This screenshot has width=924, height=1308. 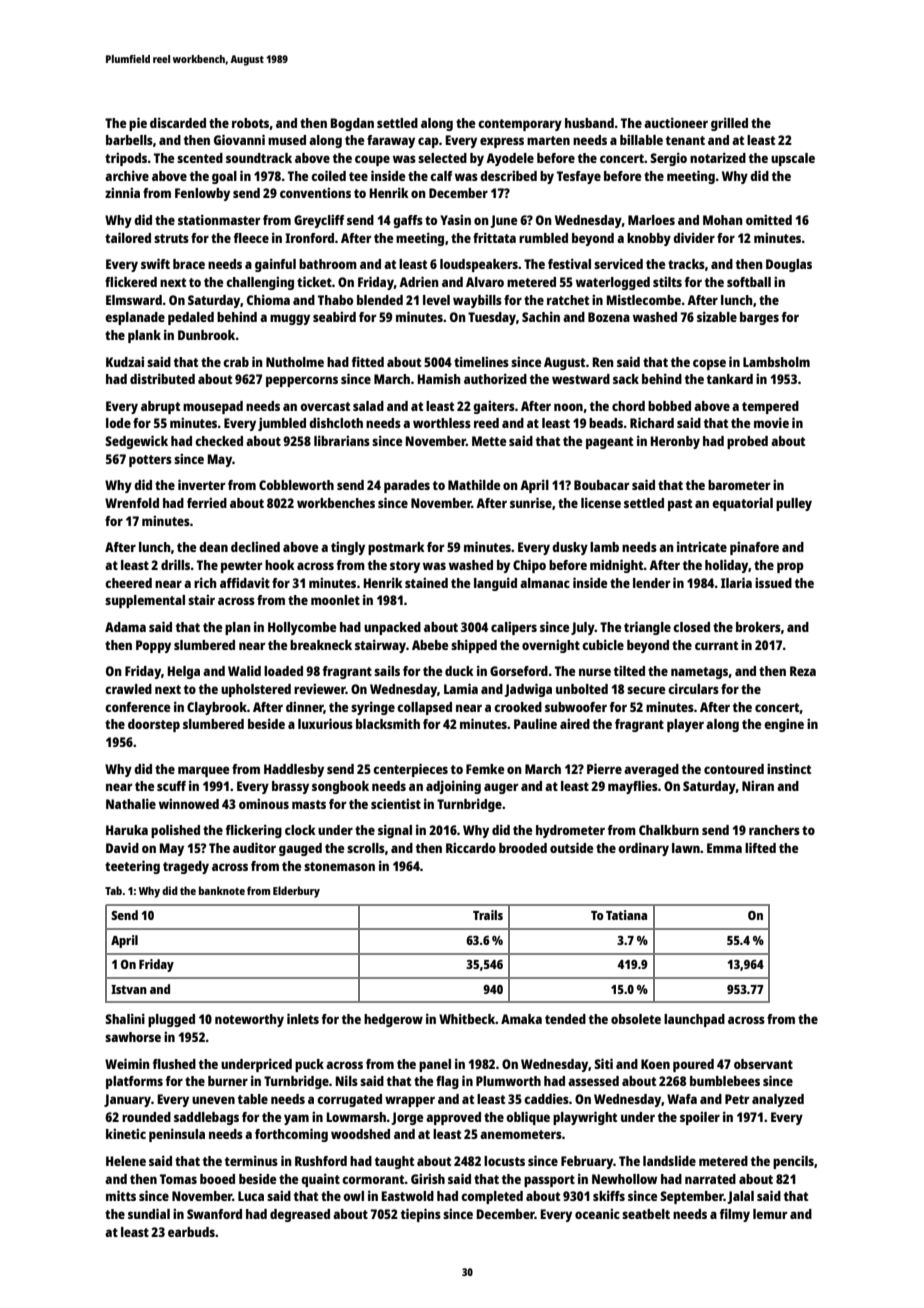 What do you see at coordinates (742, 504) in the screenshot?
I see `equatorial` at bounding box center [742, 504].
